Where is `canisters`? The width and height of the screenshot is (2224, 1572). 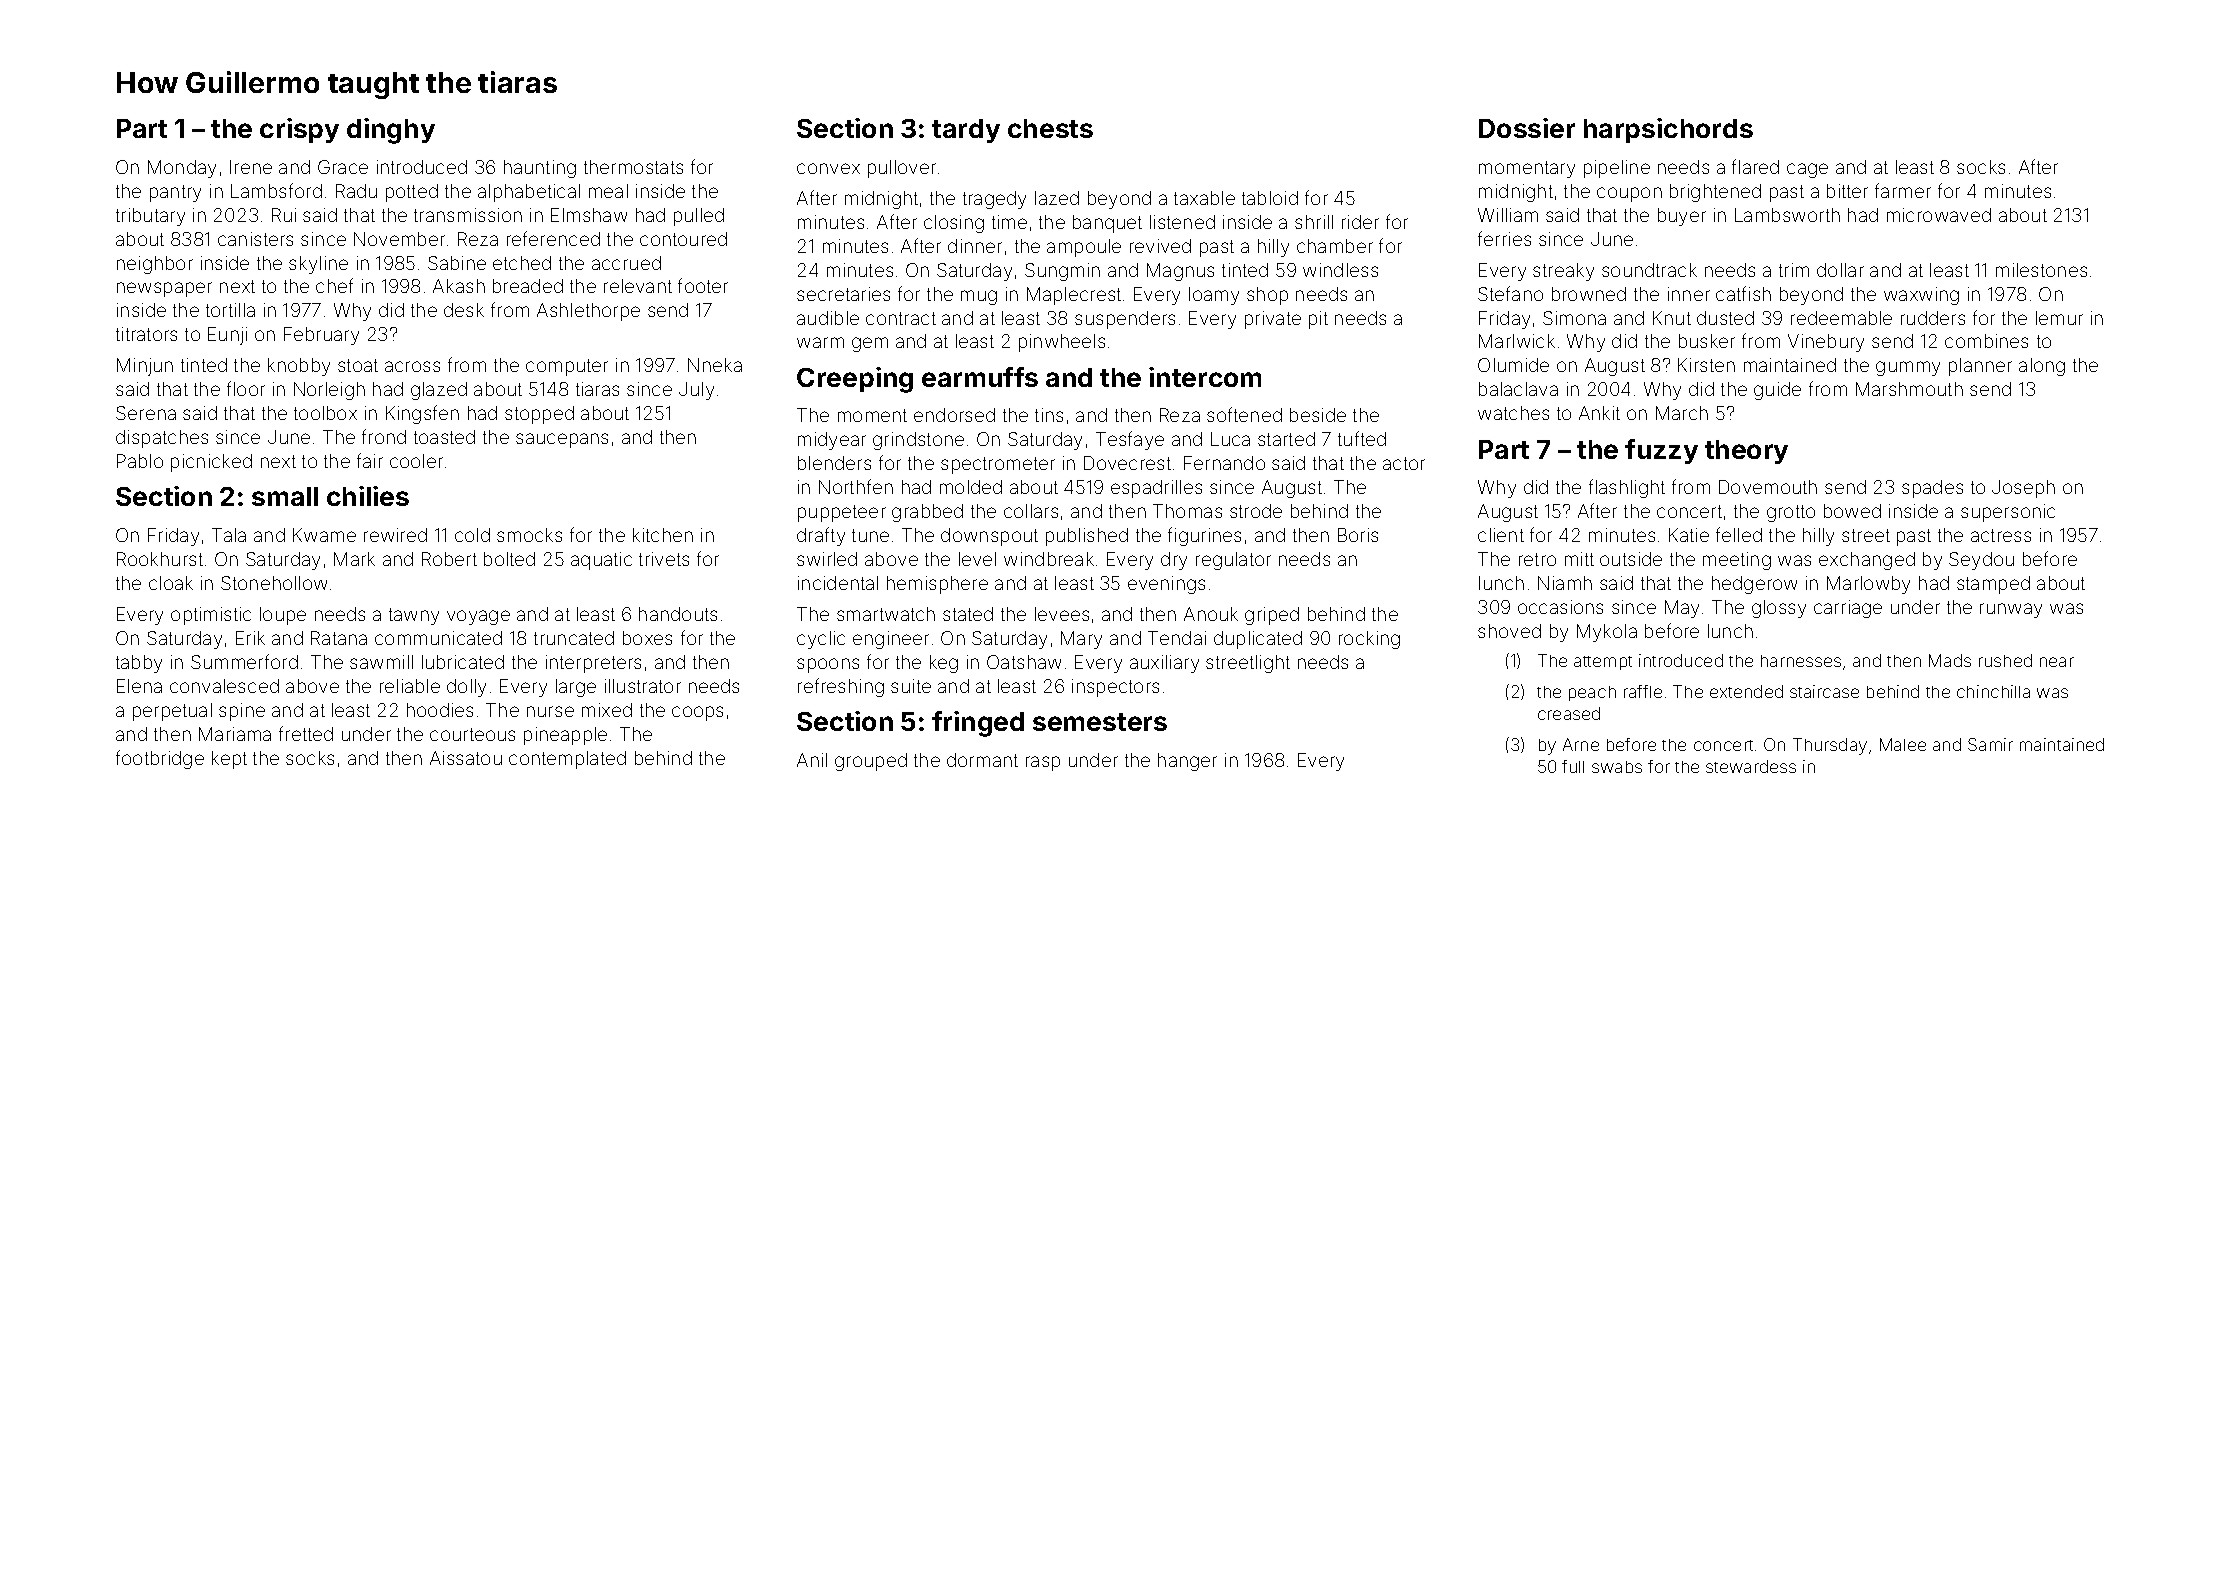 canisters is located at coordinates (255, 239).
